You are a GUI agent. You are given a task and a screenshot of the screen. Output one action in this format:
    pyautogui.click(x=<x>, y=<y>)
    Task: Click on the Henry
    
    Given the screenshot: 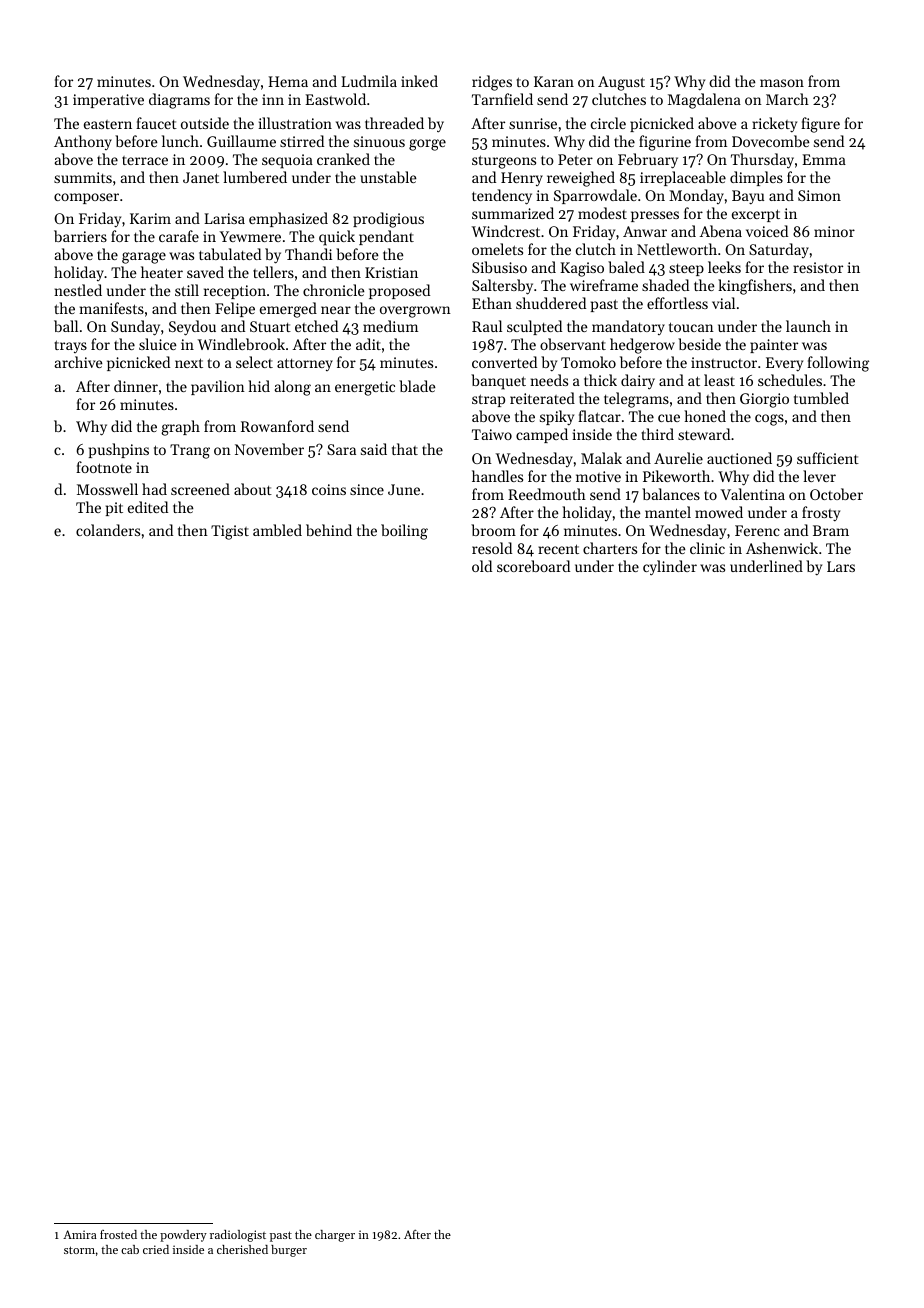 What is the action you would take?
    pyautogui.click(x=522, y=179)
